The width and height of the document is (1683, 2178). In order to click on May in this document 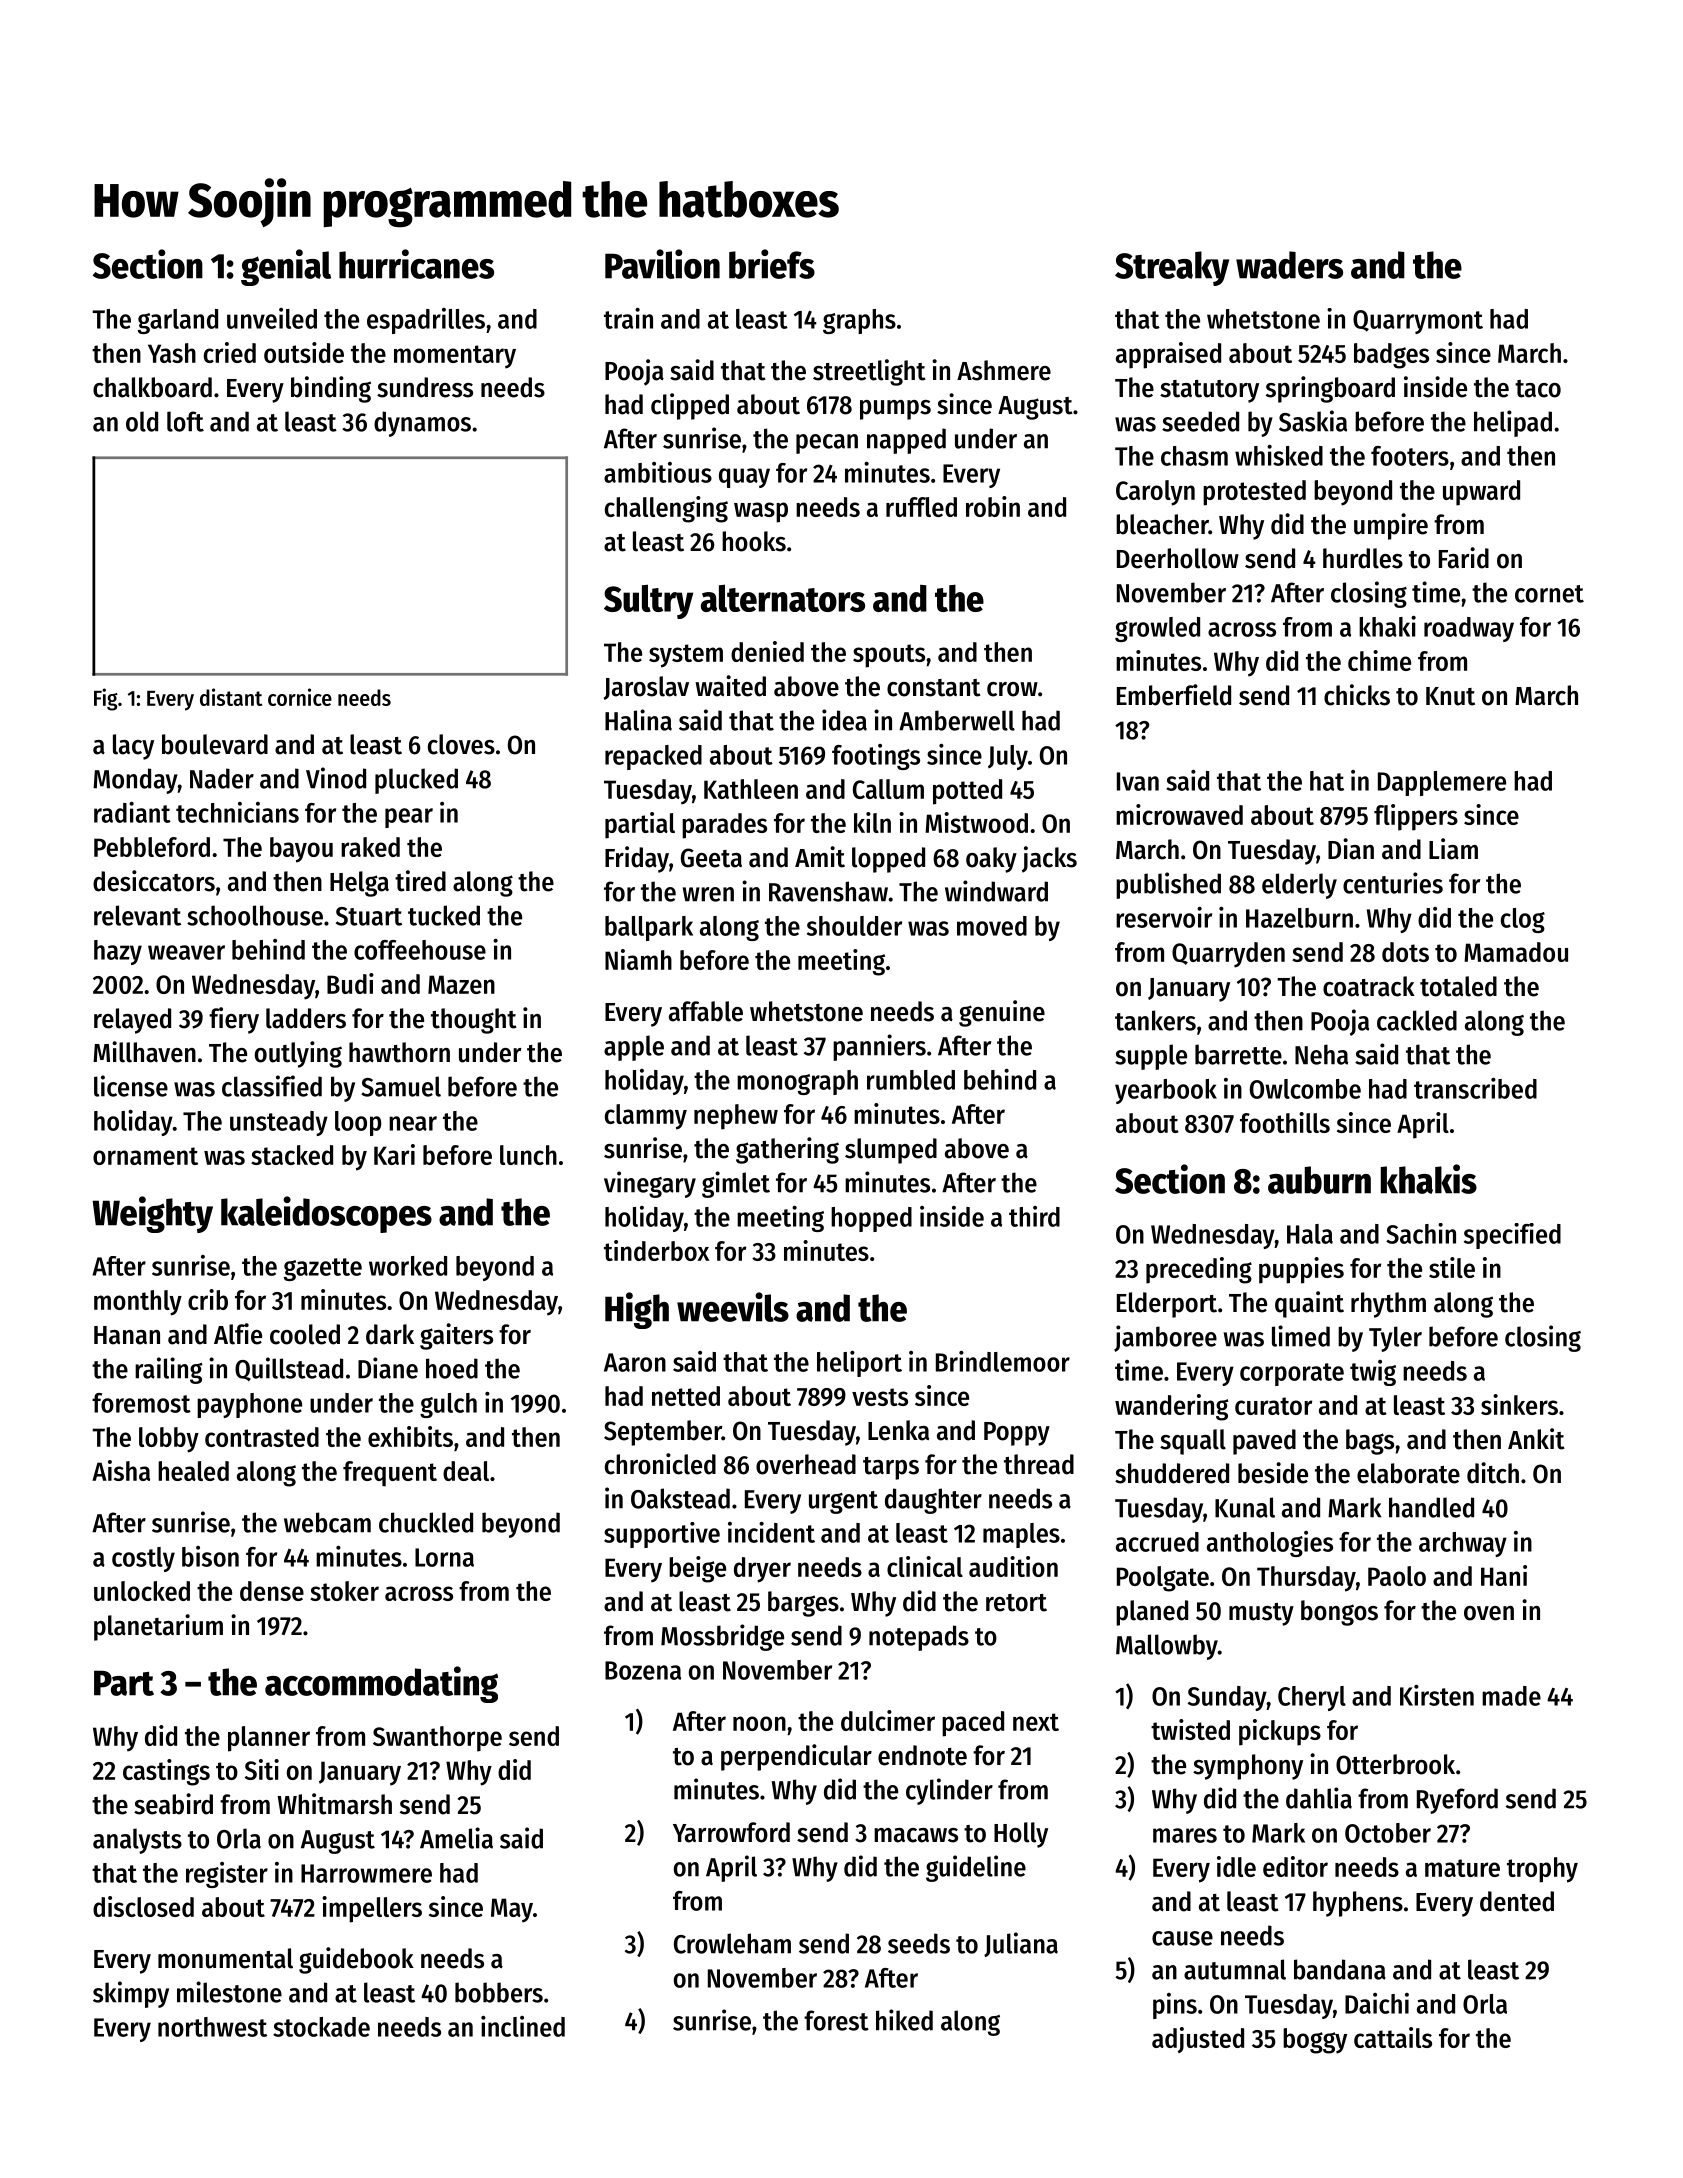, I will do `click(512, 1910)`.
